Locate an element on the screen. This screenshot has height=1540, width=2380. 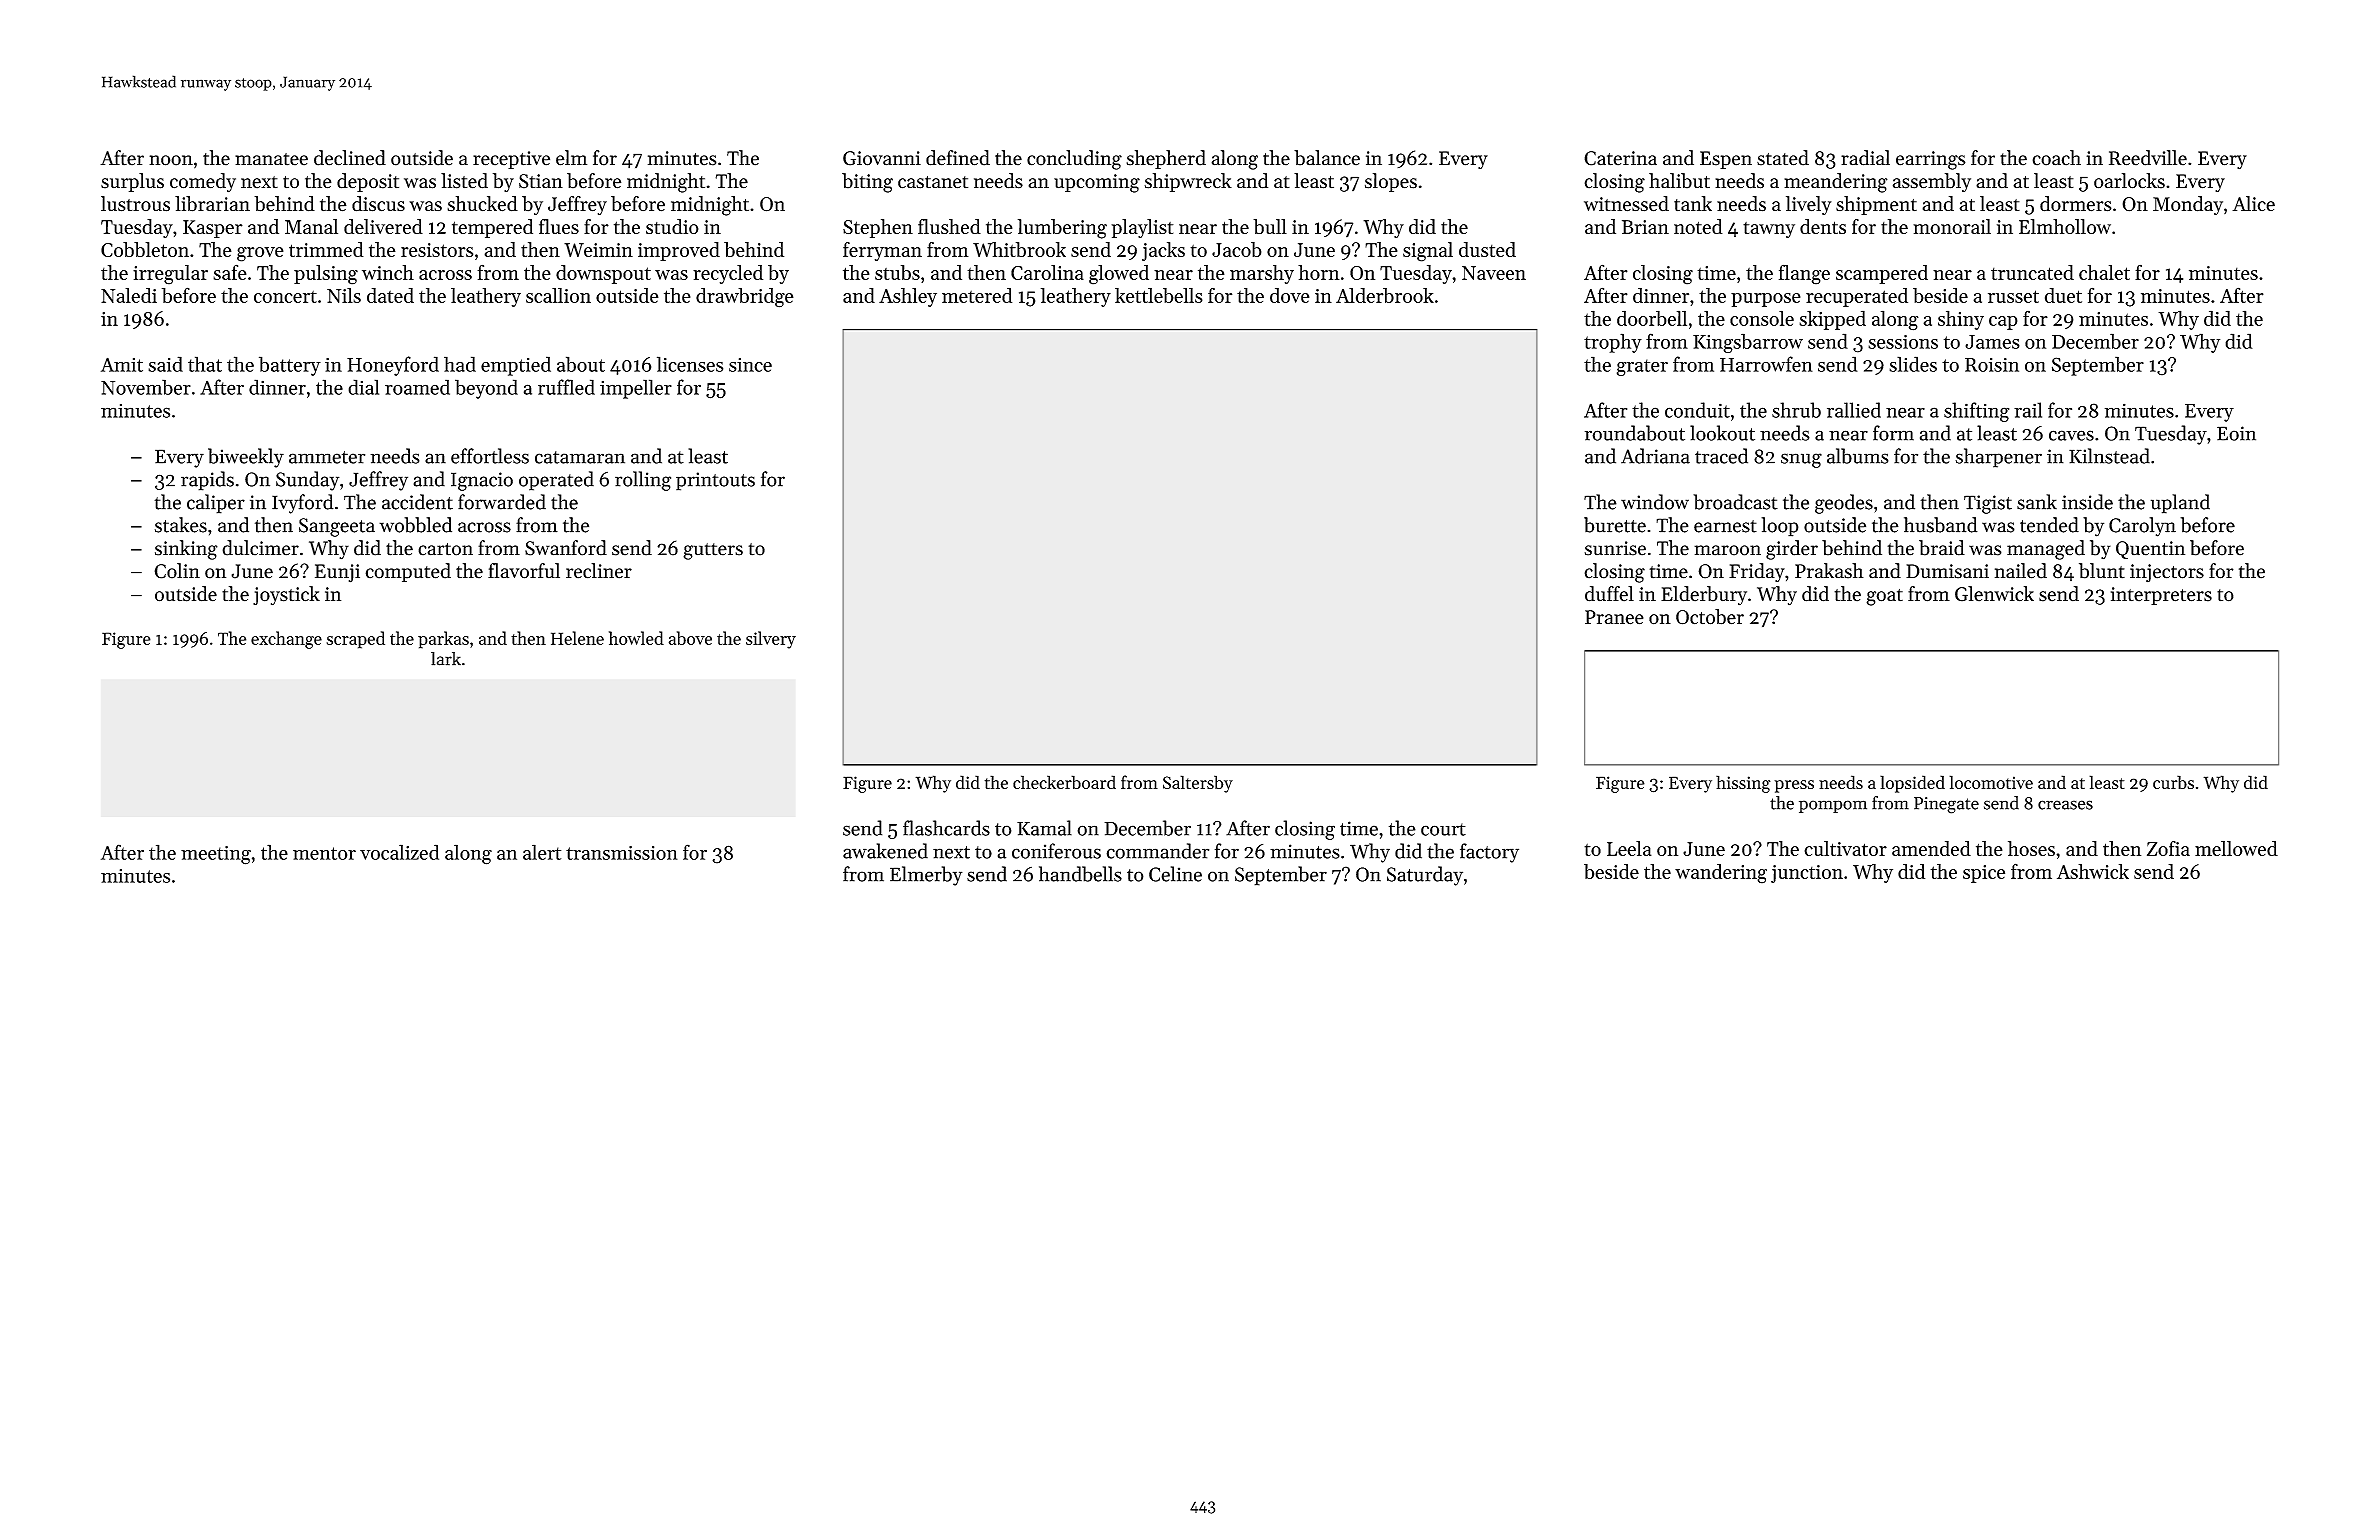
duffel is located at coordinates (1609, 594).
